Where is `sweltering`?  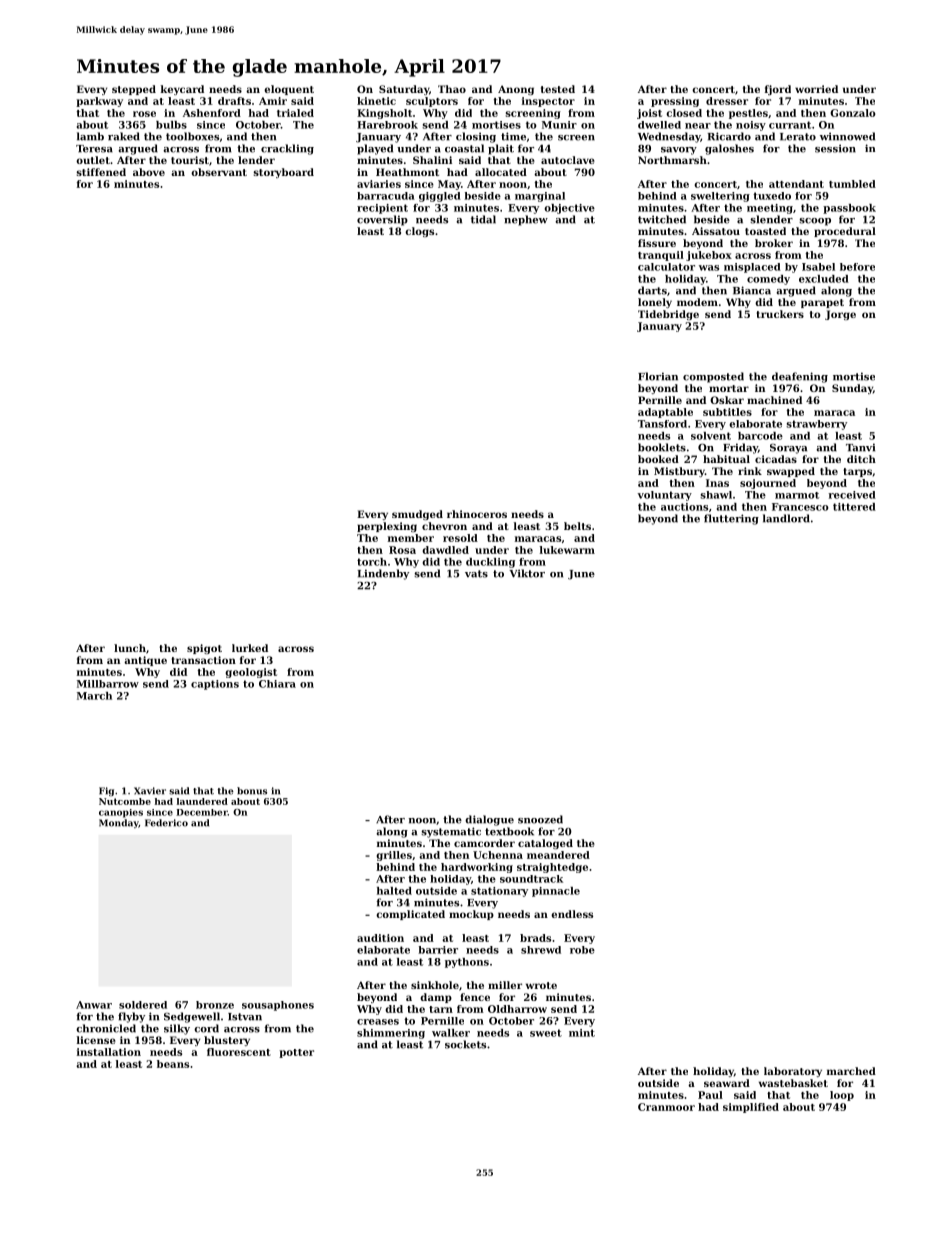
sweltering is located at coordinates (720, 197).
